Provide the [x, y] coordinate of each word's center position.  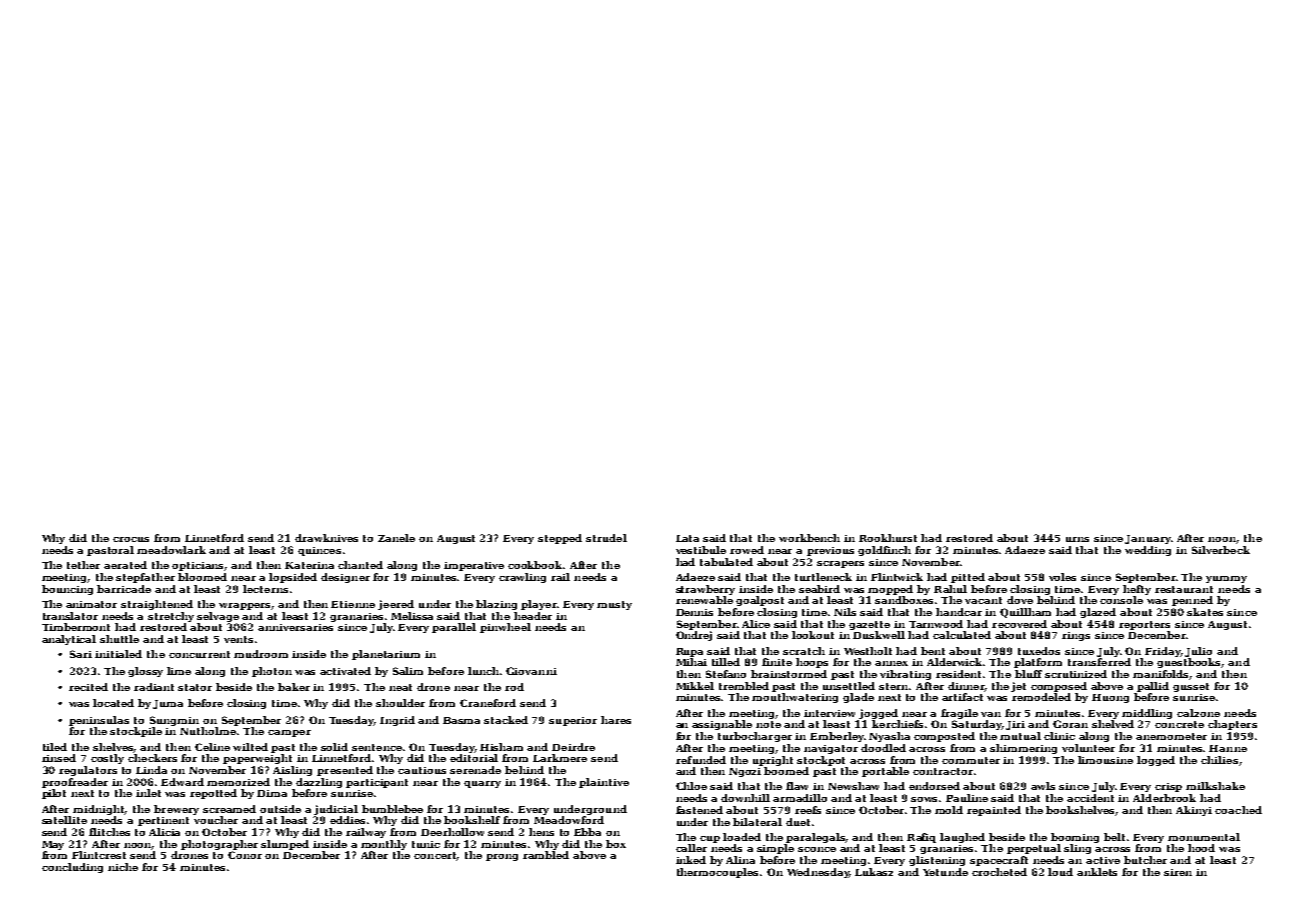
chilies [1219, 760]
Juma [168, 704]
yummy [1226, 579]
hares [616, 720]
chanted [360, 565]
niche [123, 867]
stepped [560, 539]
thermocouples [717, 873]
